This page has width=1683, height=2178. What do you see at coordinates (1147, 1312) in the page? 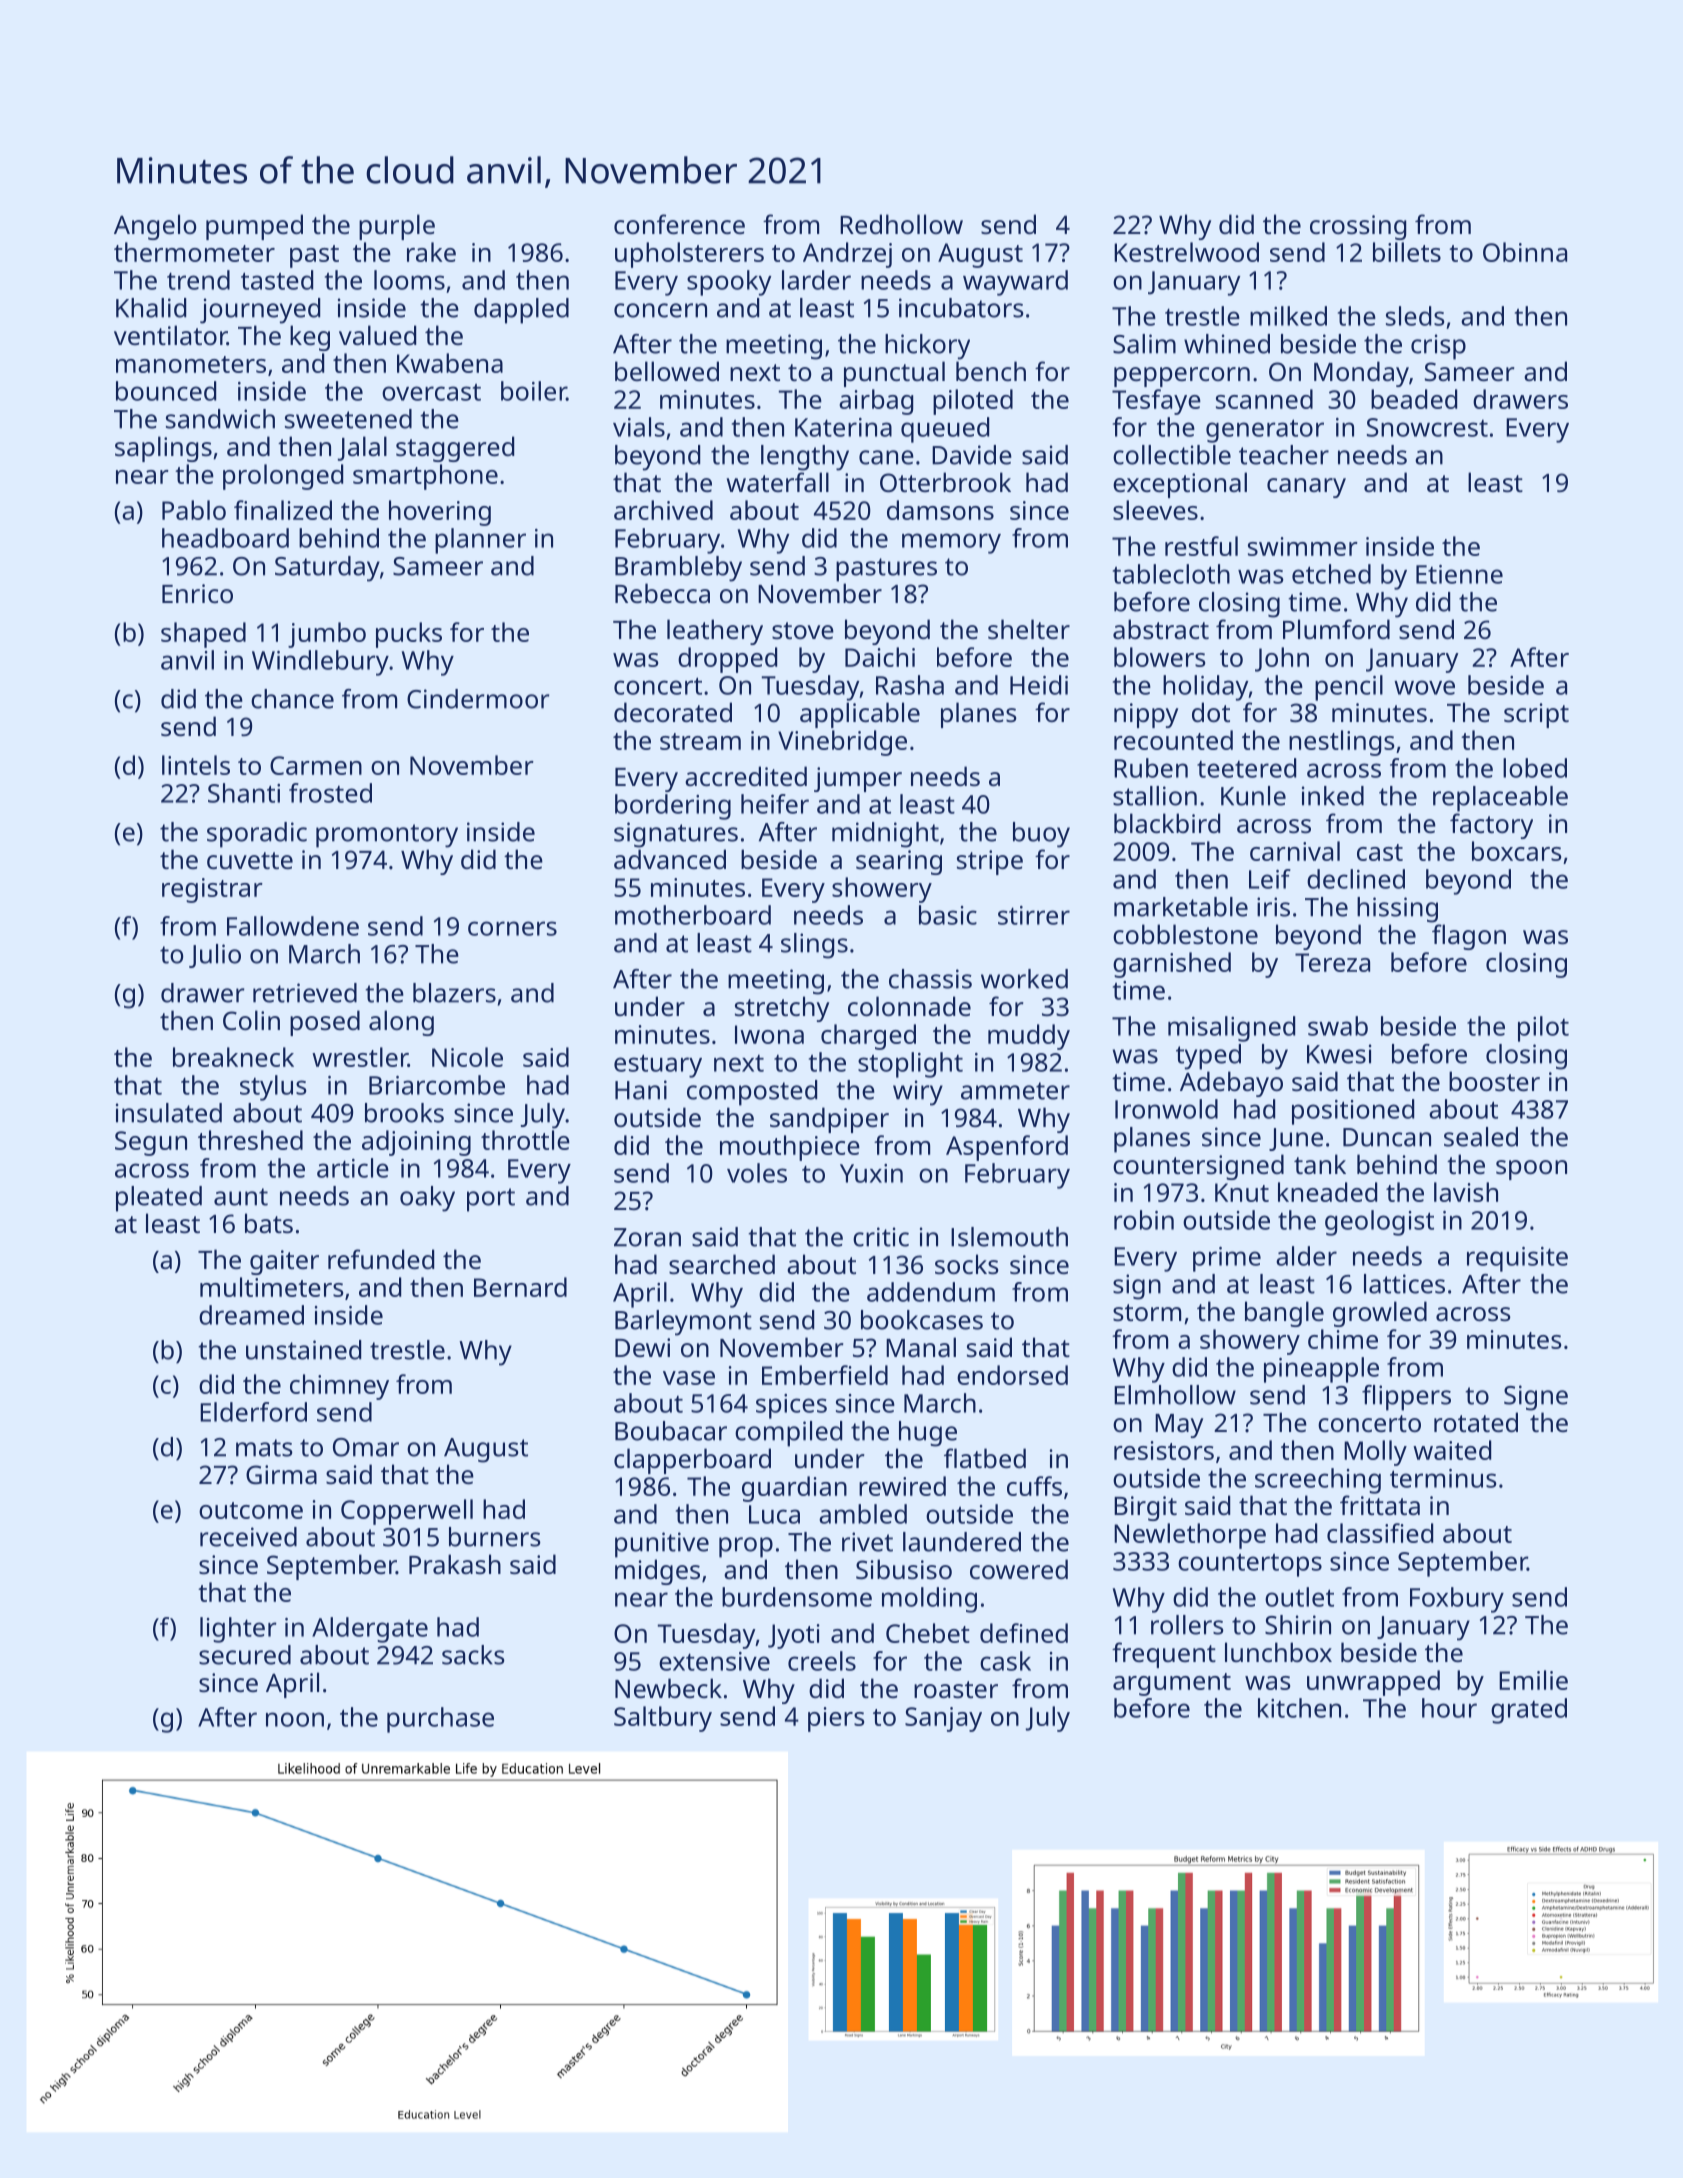
I see `storm` at bounding box center [1147, 1312].
